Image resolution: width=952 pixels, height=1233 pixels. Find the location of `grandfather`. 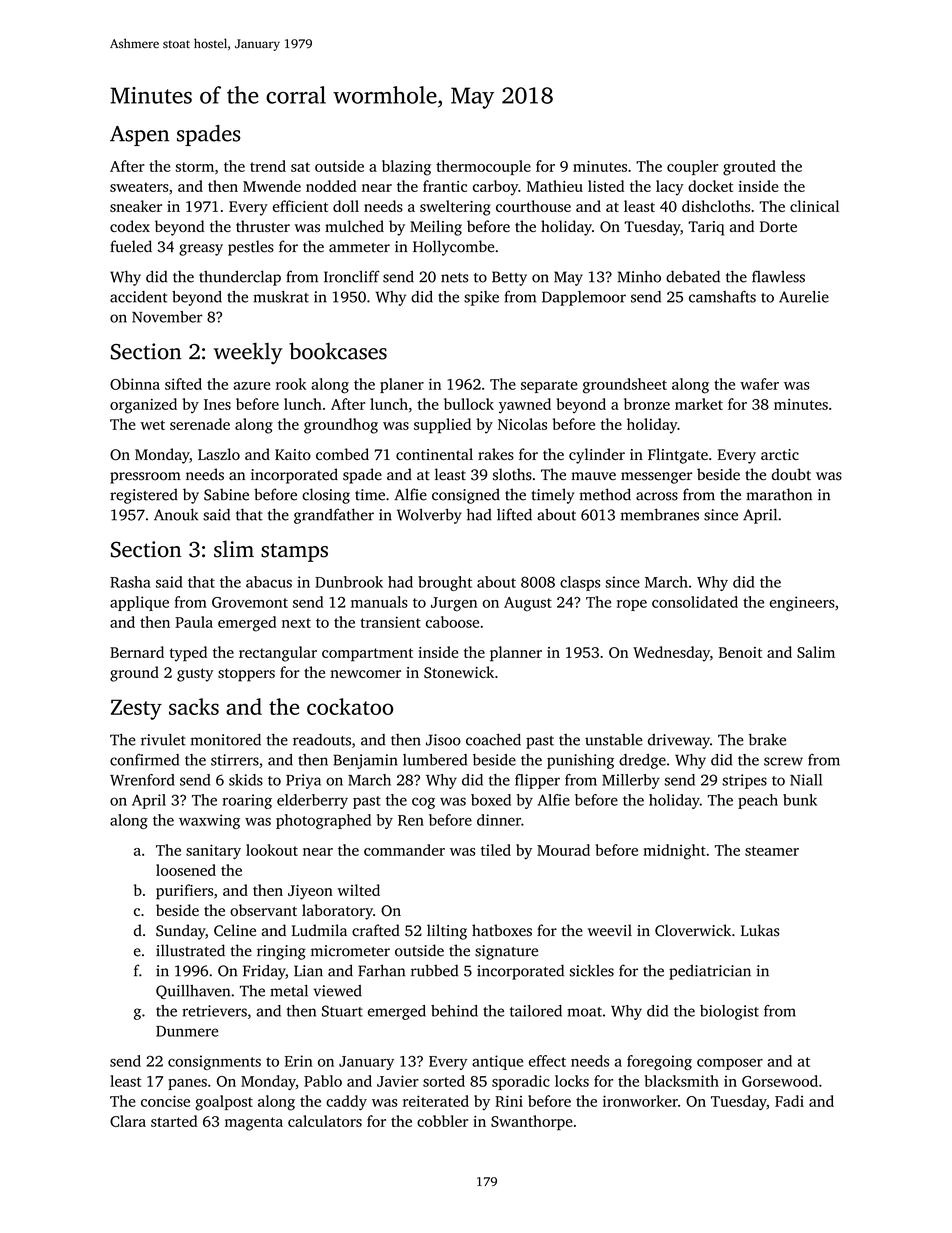

grandfather is located at coordinates (334, 516).
